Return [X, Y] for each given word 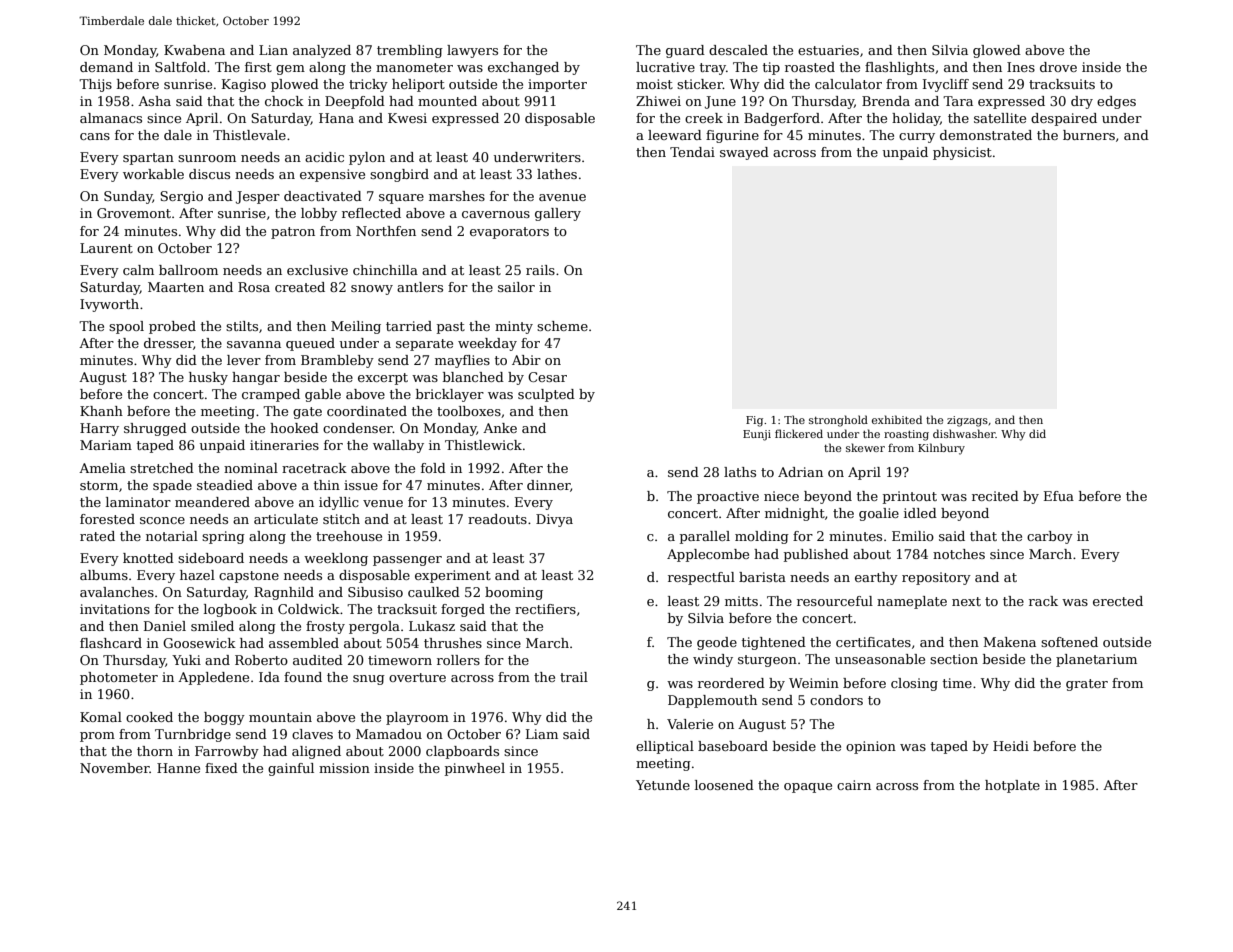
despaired [1064, 119]
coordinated [367, 411]
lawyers [472, 51]
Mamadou [389, 734]
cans [95, 136]
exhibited [897, 419]
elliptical [665, 747]
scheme [562, 326]
